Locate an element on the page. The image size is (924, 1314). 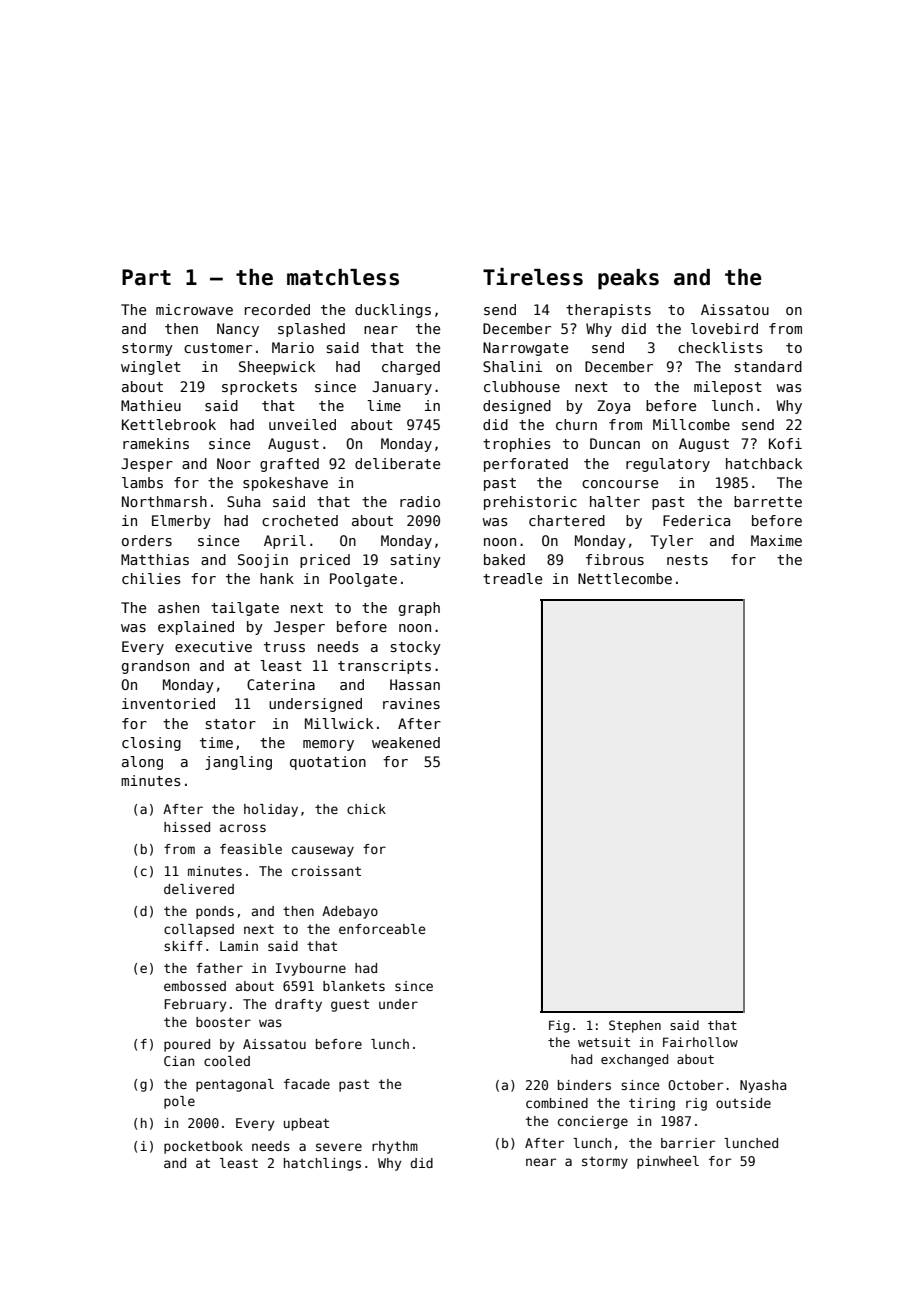
poured is located at coordinates (187, 1045).
